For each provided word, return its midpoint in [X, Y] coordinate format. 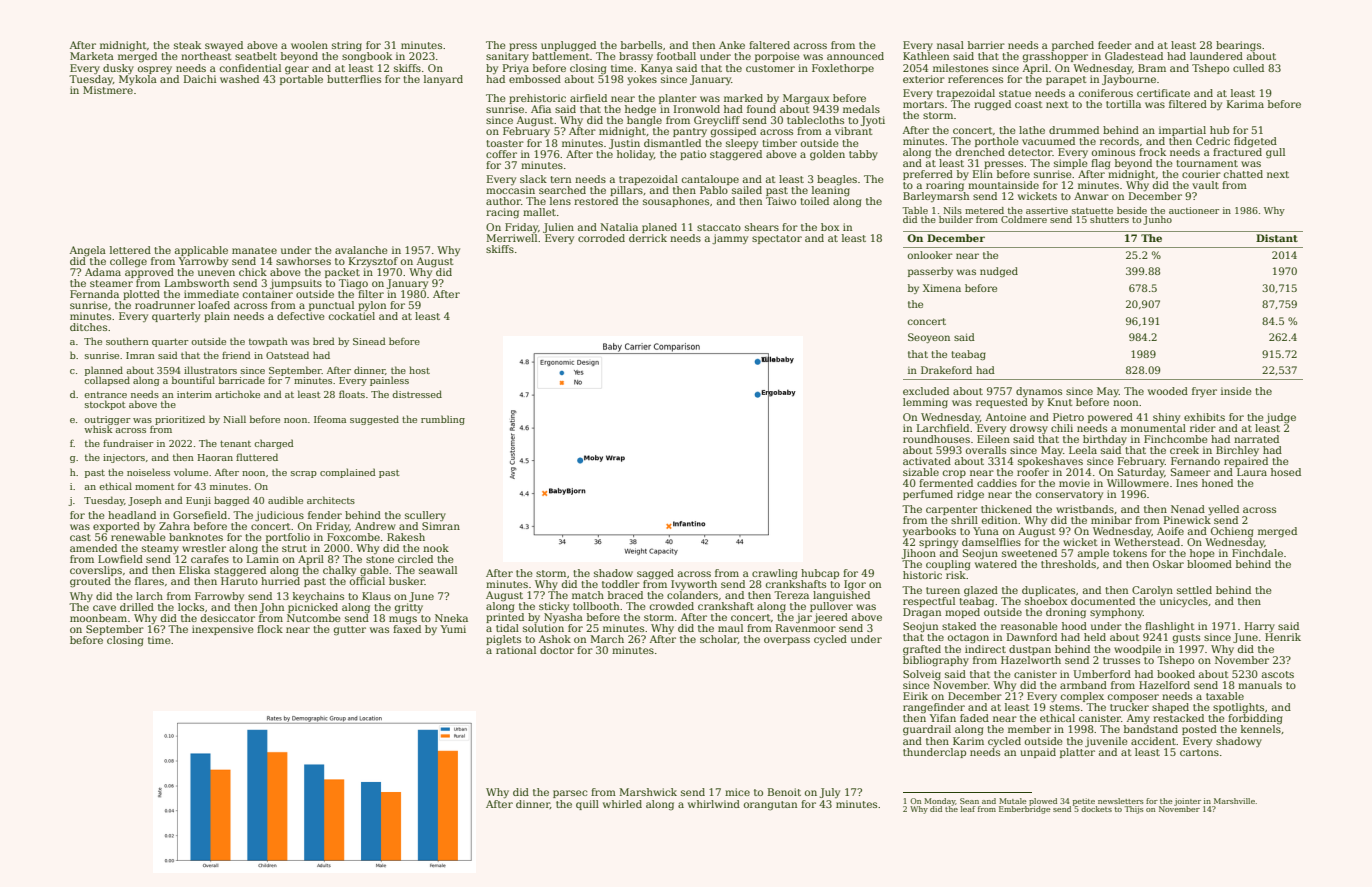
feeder [1115, 45]
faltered [769, 45]
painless [389, 381]
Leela [1083, 450]
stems [1065, 707]
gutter [350, 631]
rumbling [443, 420]
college [128, 262]
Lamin [263, 559]
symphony [1116, 613]
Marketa [92, 56]
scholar [719, 639]
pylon [372, 306]
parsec [570, 794]
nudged [999, 272]
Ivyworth [694, 585]
